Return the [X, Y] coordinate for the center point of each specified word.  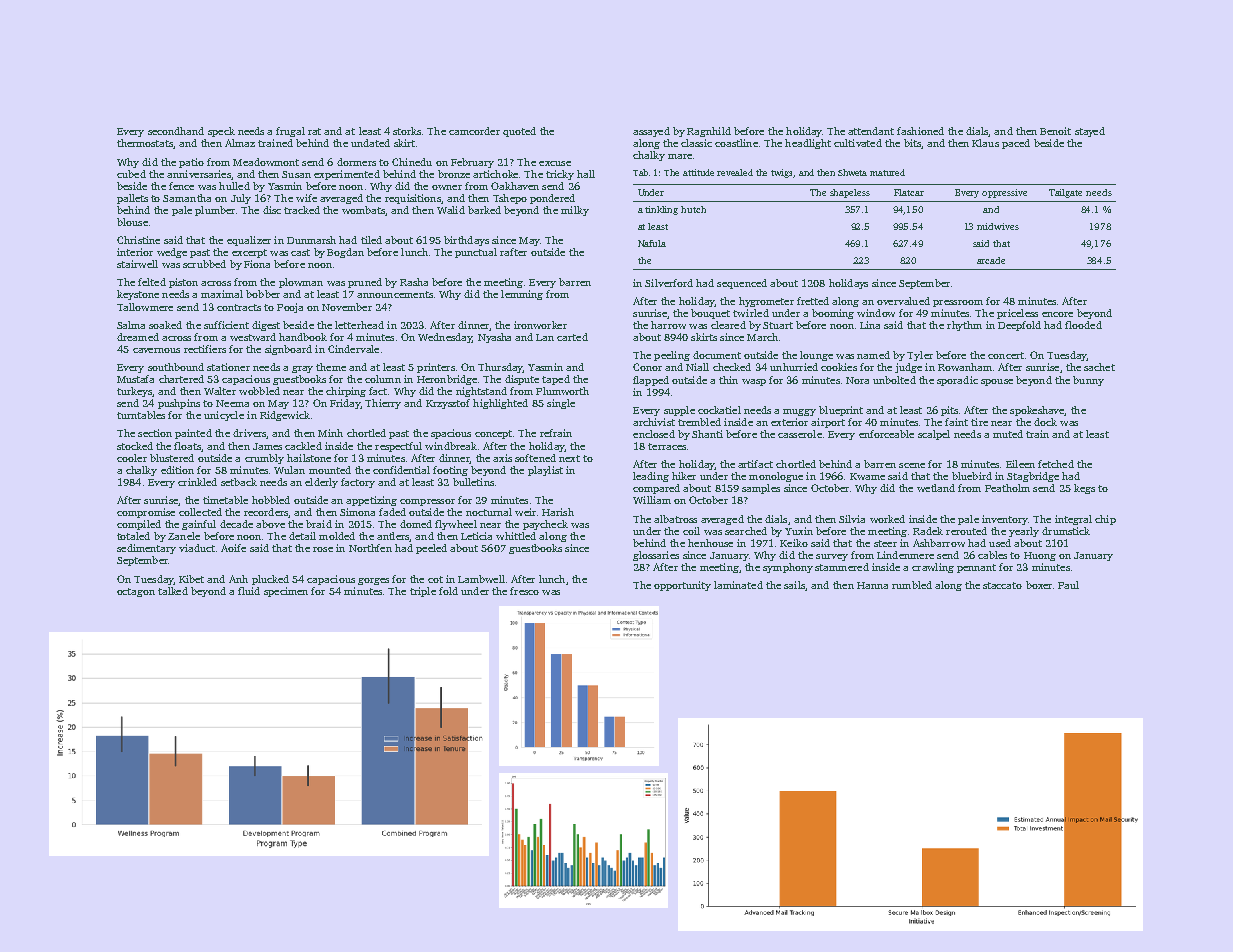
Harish [558, 512]
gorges [373, 581]
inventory [1005, 520]
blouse [132, 222]
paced [1016, 144]
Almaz [240, 143]
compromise [146, 513]
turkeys [134, 392]
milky [575, 211]
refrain [556, 433]
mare [680, 156]
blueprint [841, 411]
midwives [998, 226]
